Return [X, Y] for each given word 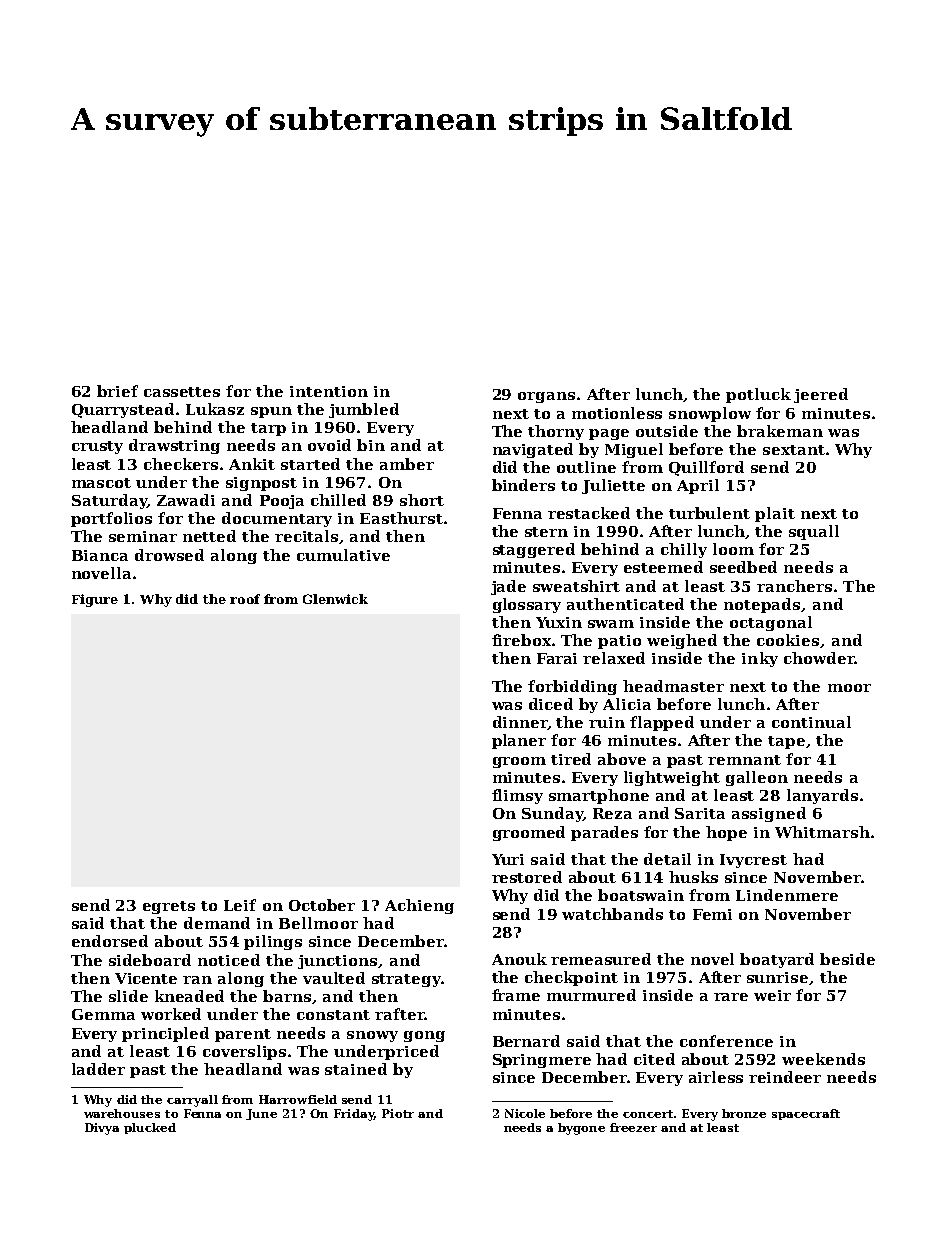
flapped [662, 723]
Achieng [419, 906]
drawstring [174, 446]
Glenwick [335, 599]
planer [519, 741]
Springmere [542, 1061]
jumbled [364, 410]
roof [245, 599]
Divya [102, 1129]
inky [760, 659]
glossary [527, 605]
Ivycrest [753, 861]
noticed [229, 960]
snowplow [710, 414]
